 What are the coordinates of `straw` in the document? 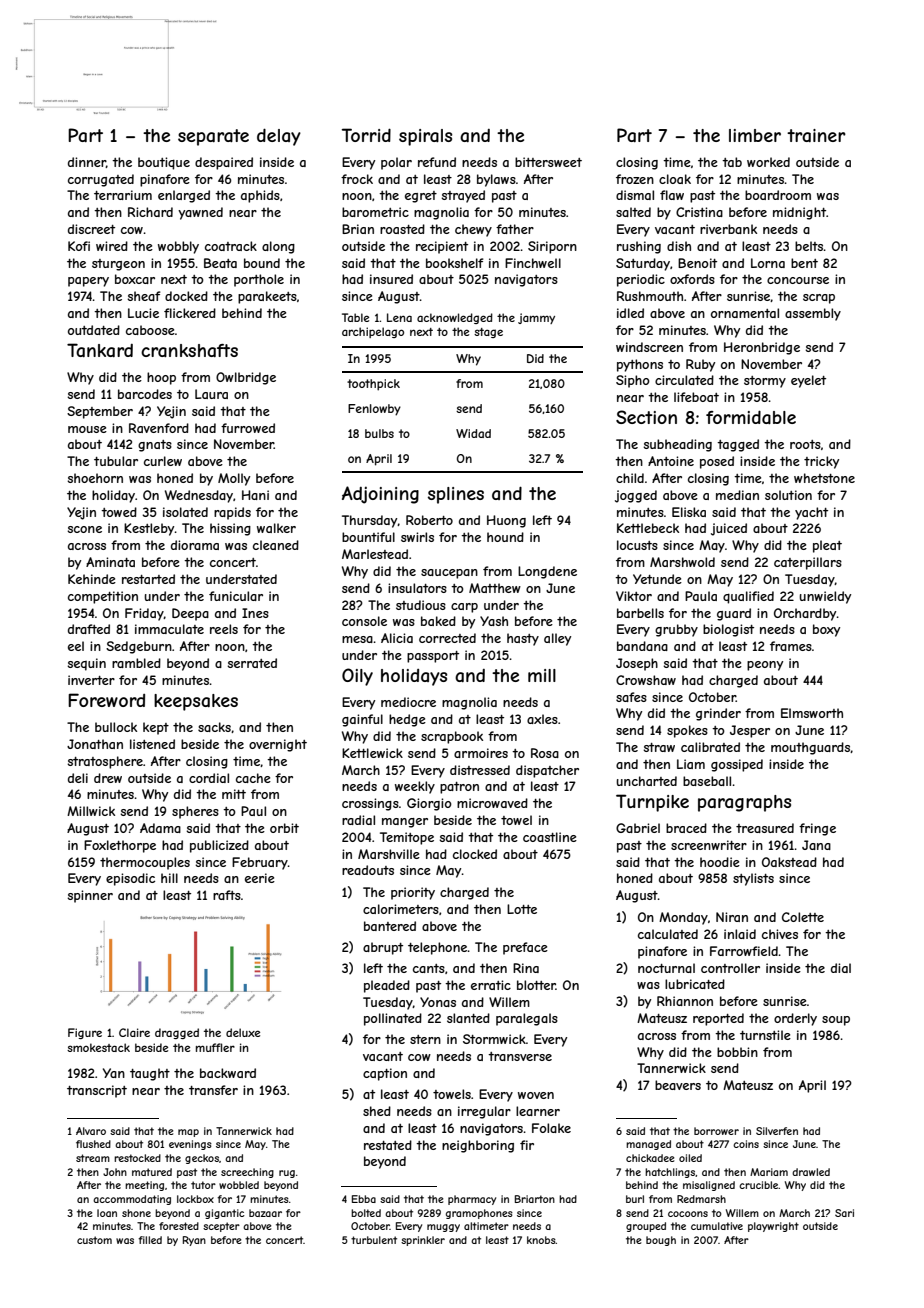 It's located at (659, 747).
